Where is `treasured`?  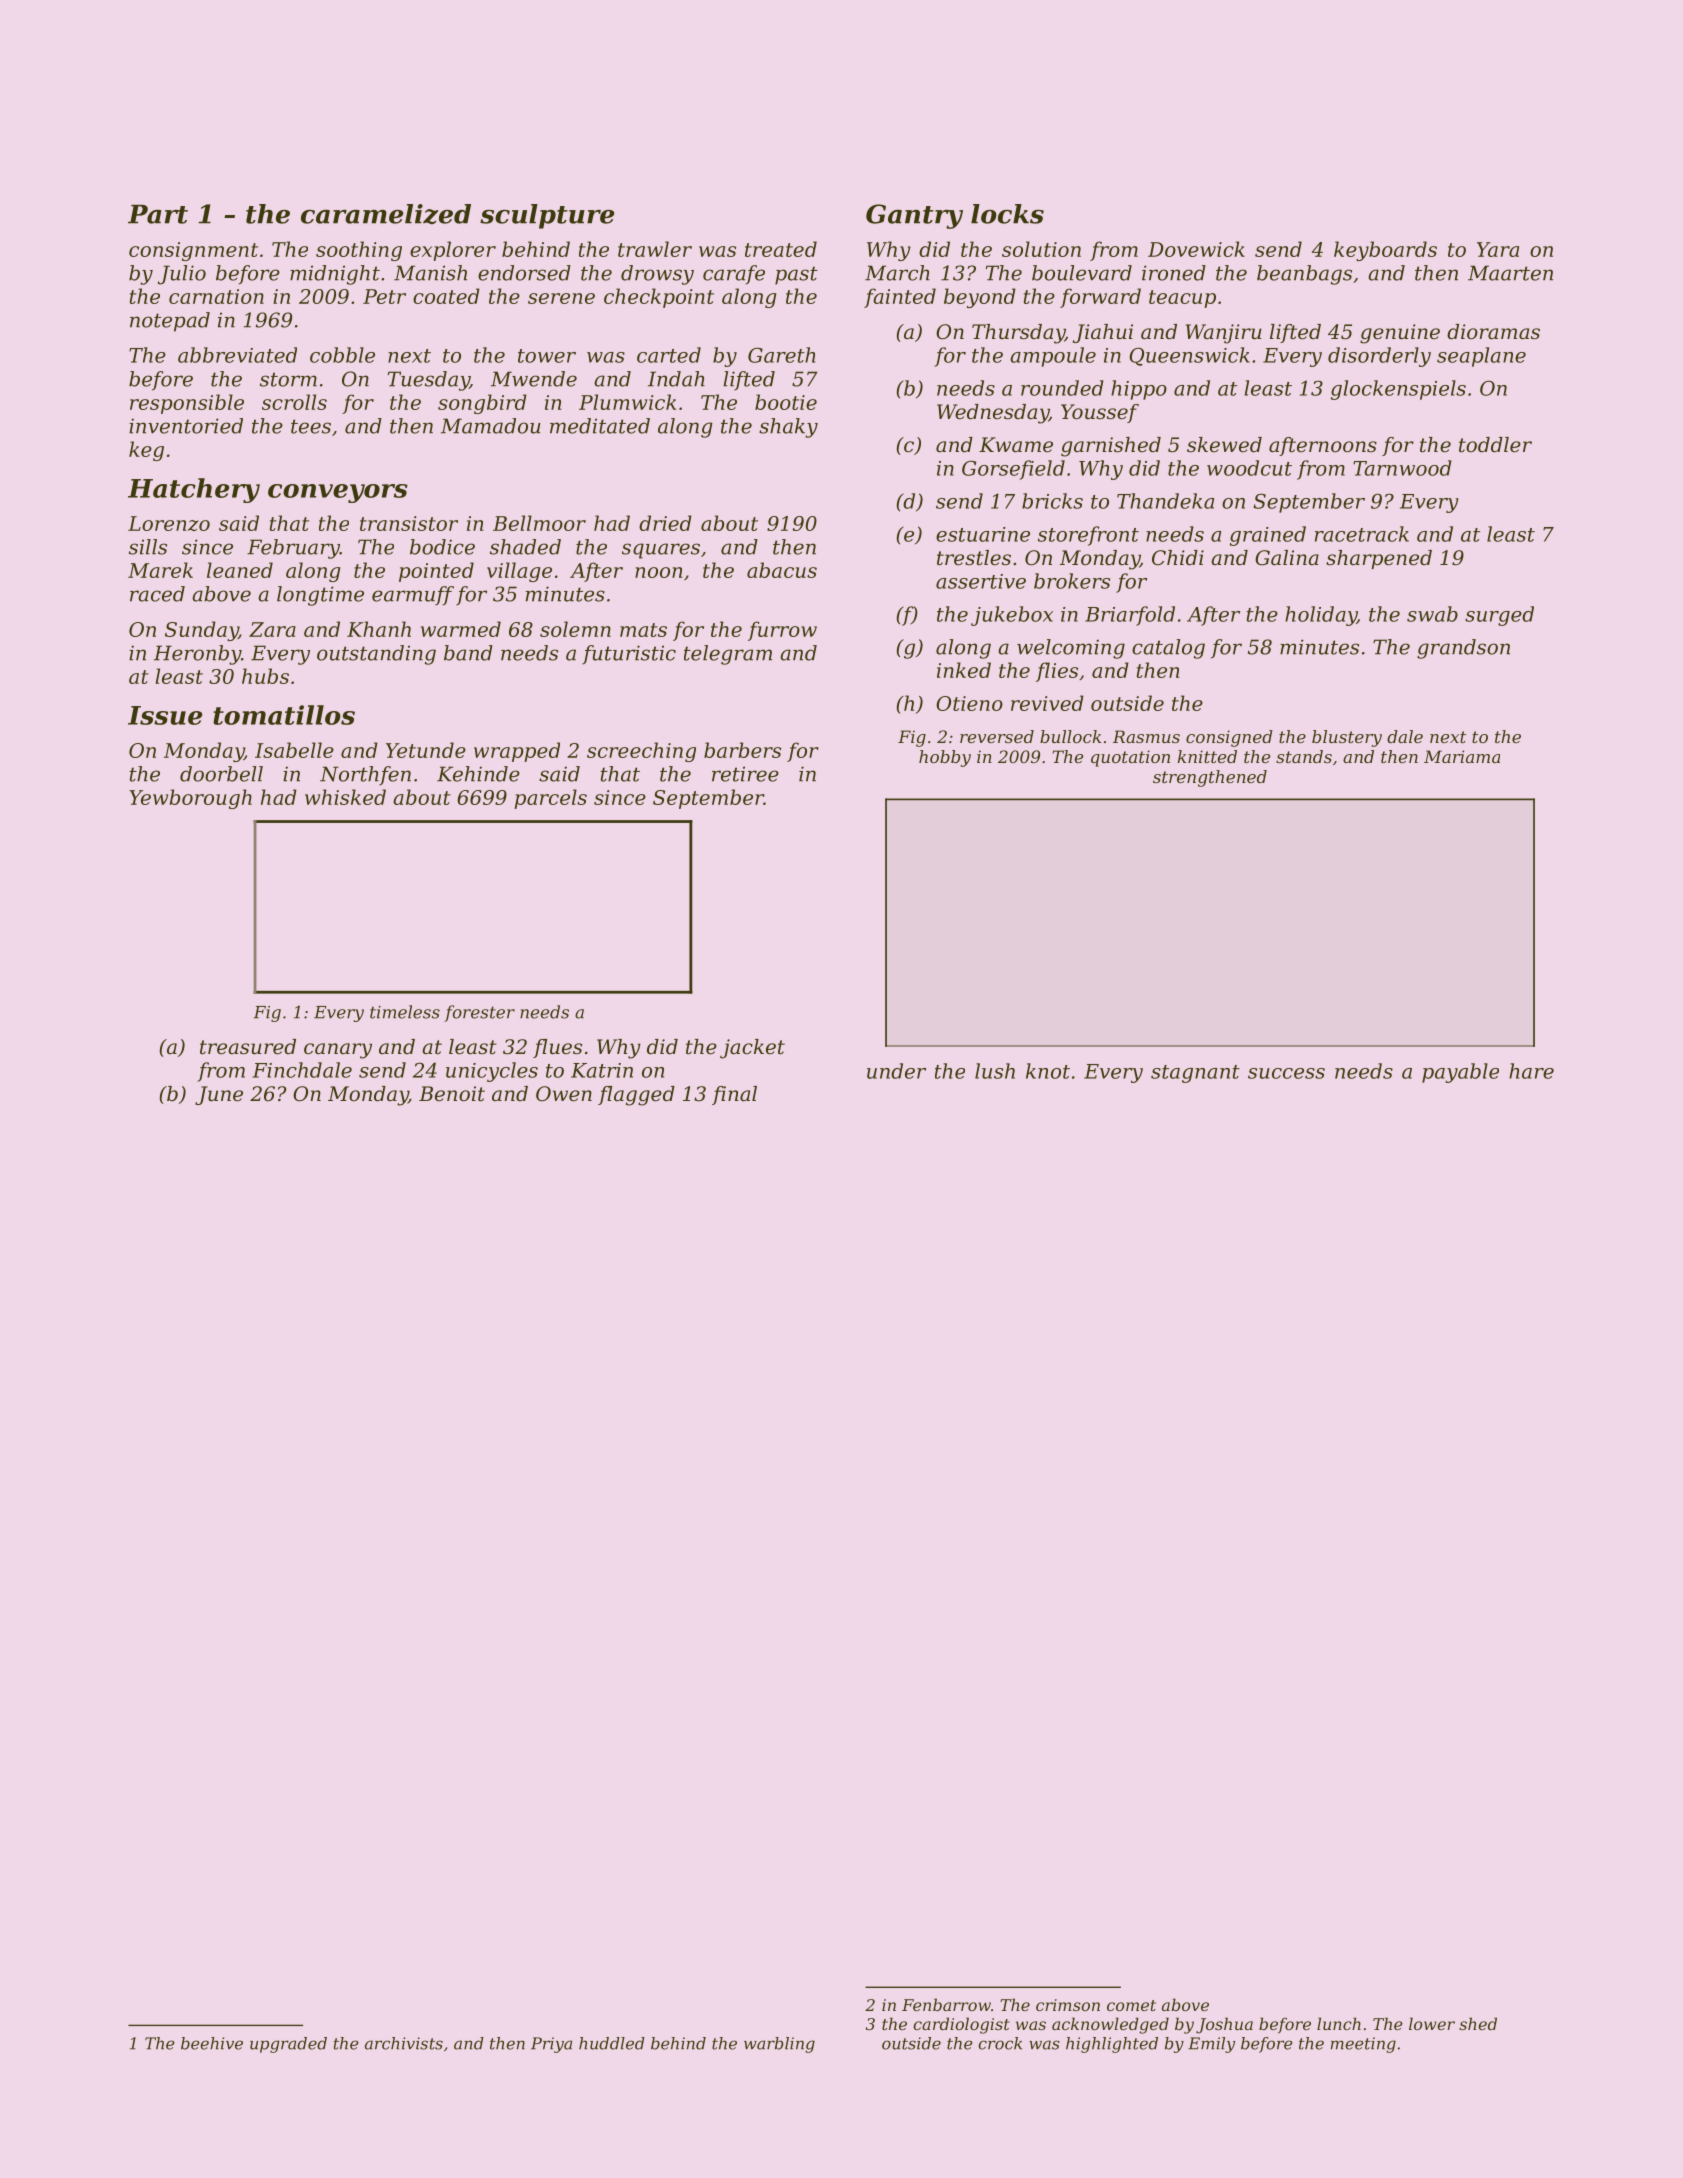 treasured is located at coordinates (248, 1047).
